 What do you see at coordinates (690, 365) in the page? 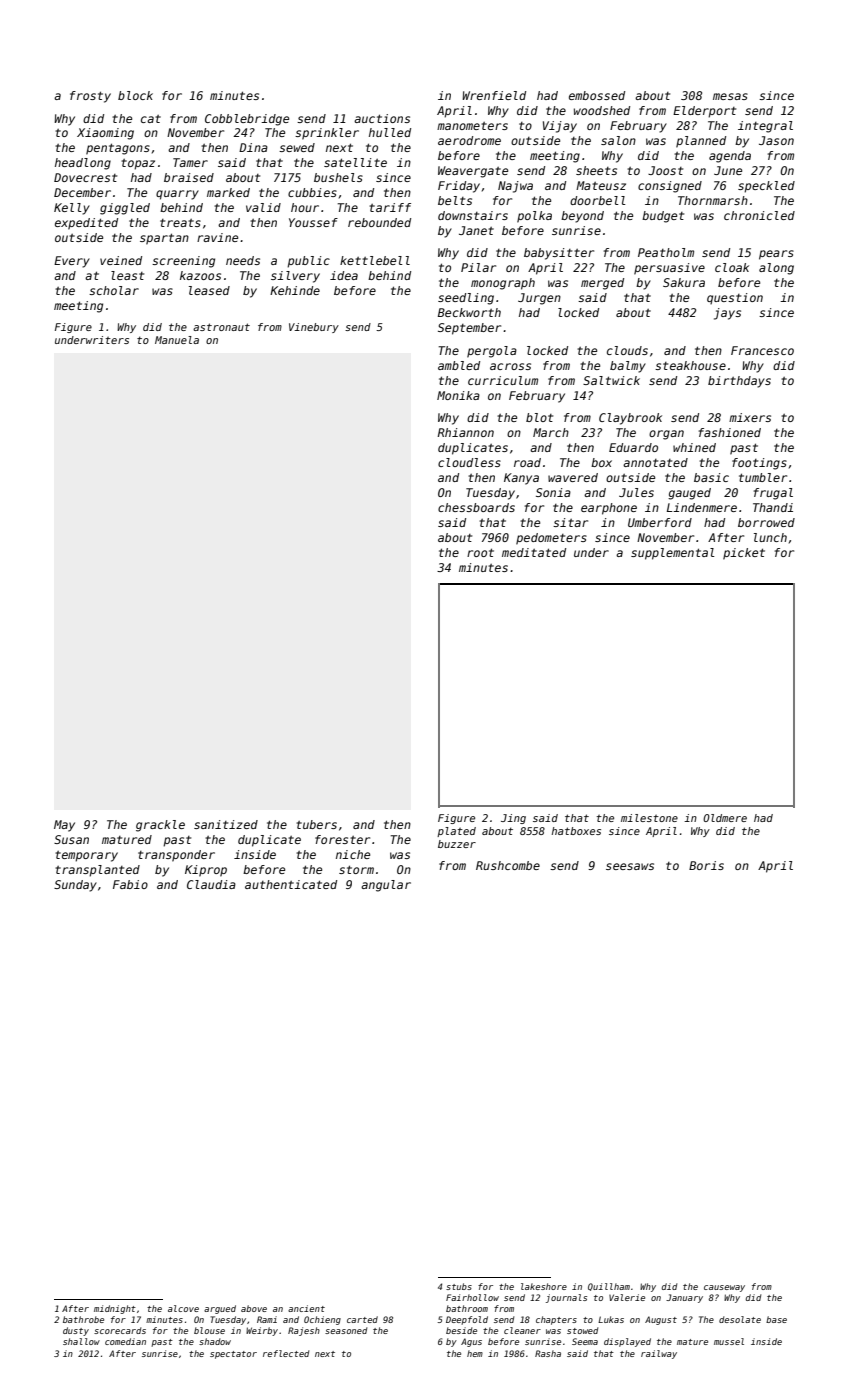
I see `steakhouse` at bounding box center [690, 365].
